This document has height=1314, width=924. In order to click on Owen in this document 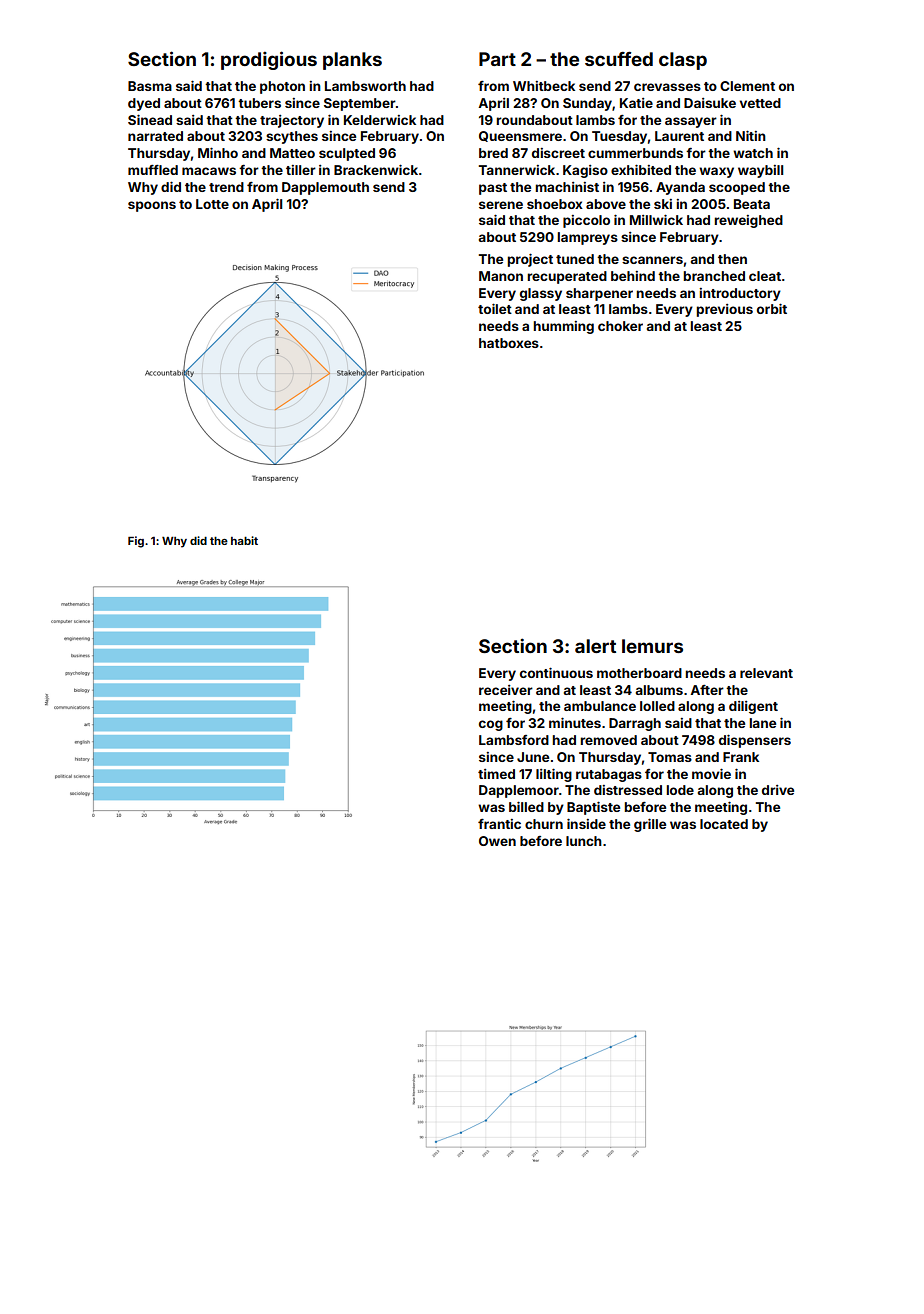, I will do `click(497, 841)`.
